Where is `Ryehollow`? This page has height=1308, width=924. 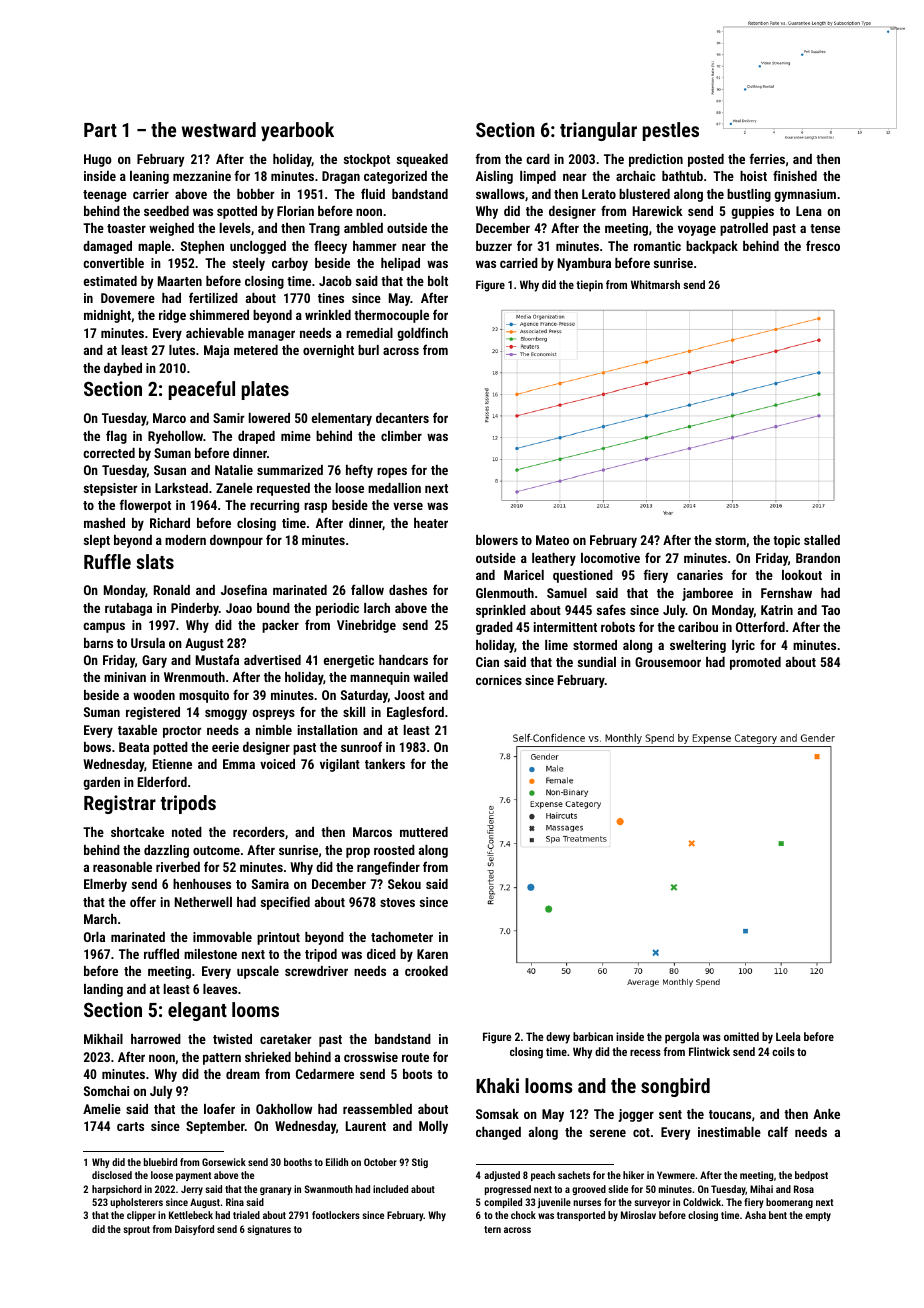
Ryehollow is located at coordinates (175, 437).
